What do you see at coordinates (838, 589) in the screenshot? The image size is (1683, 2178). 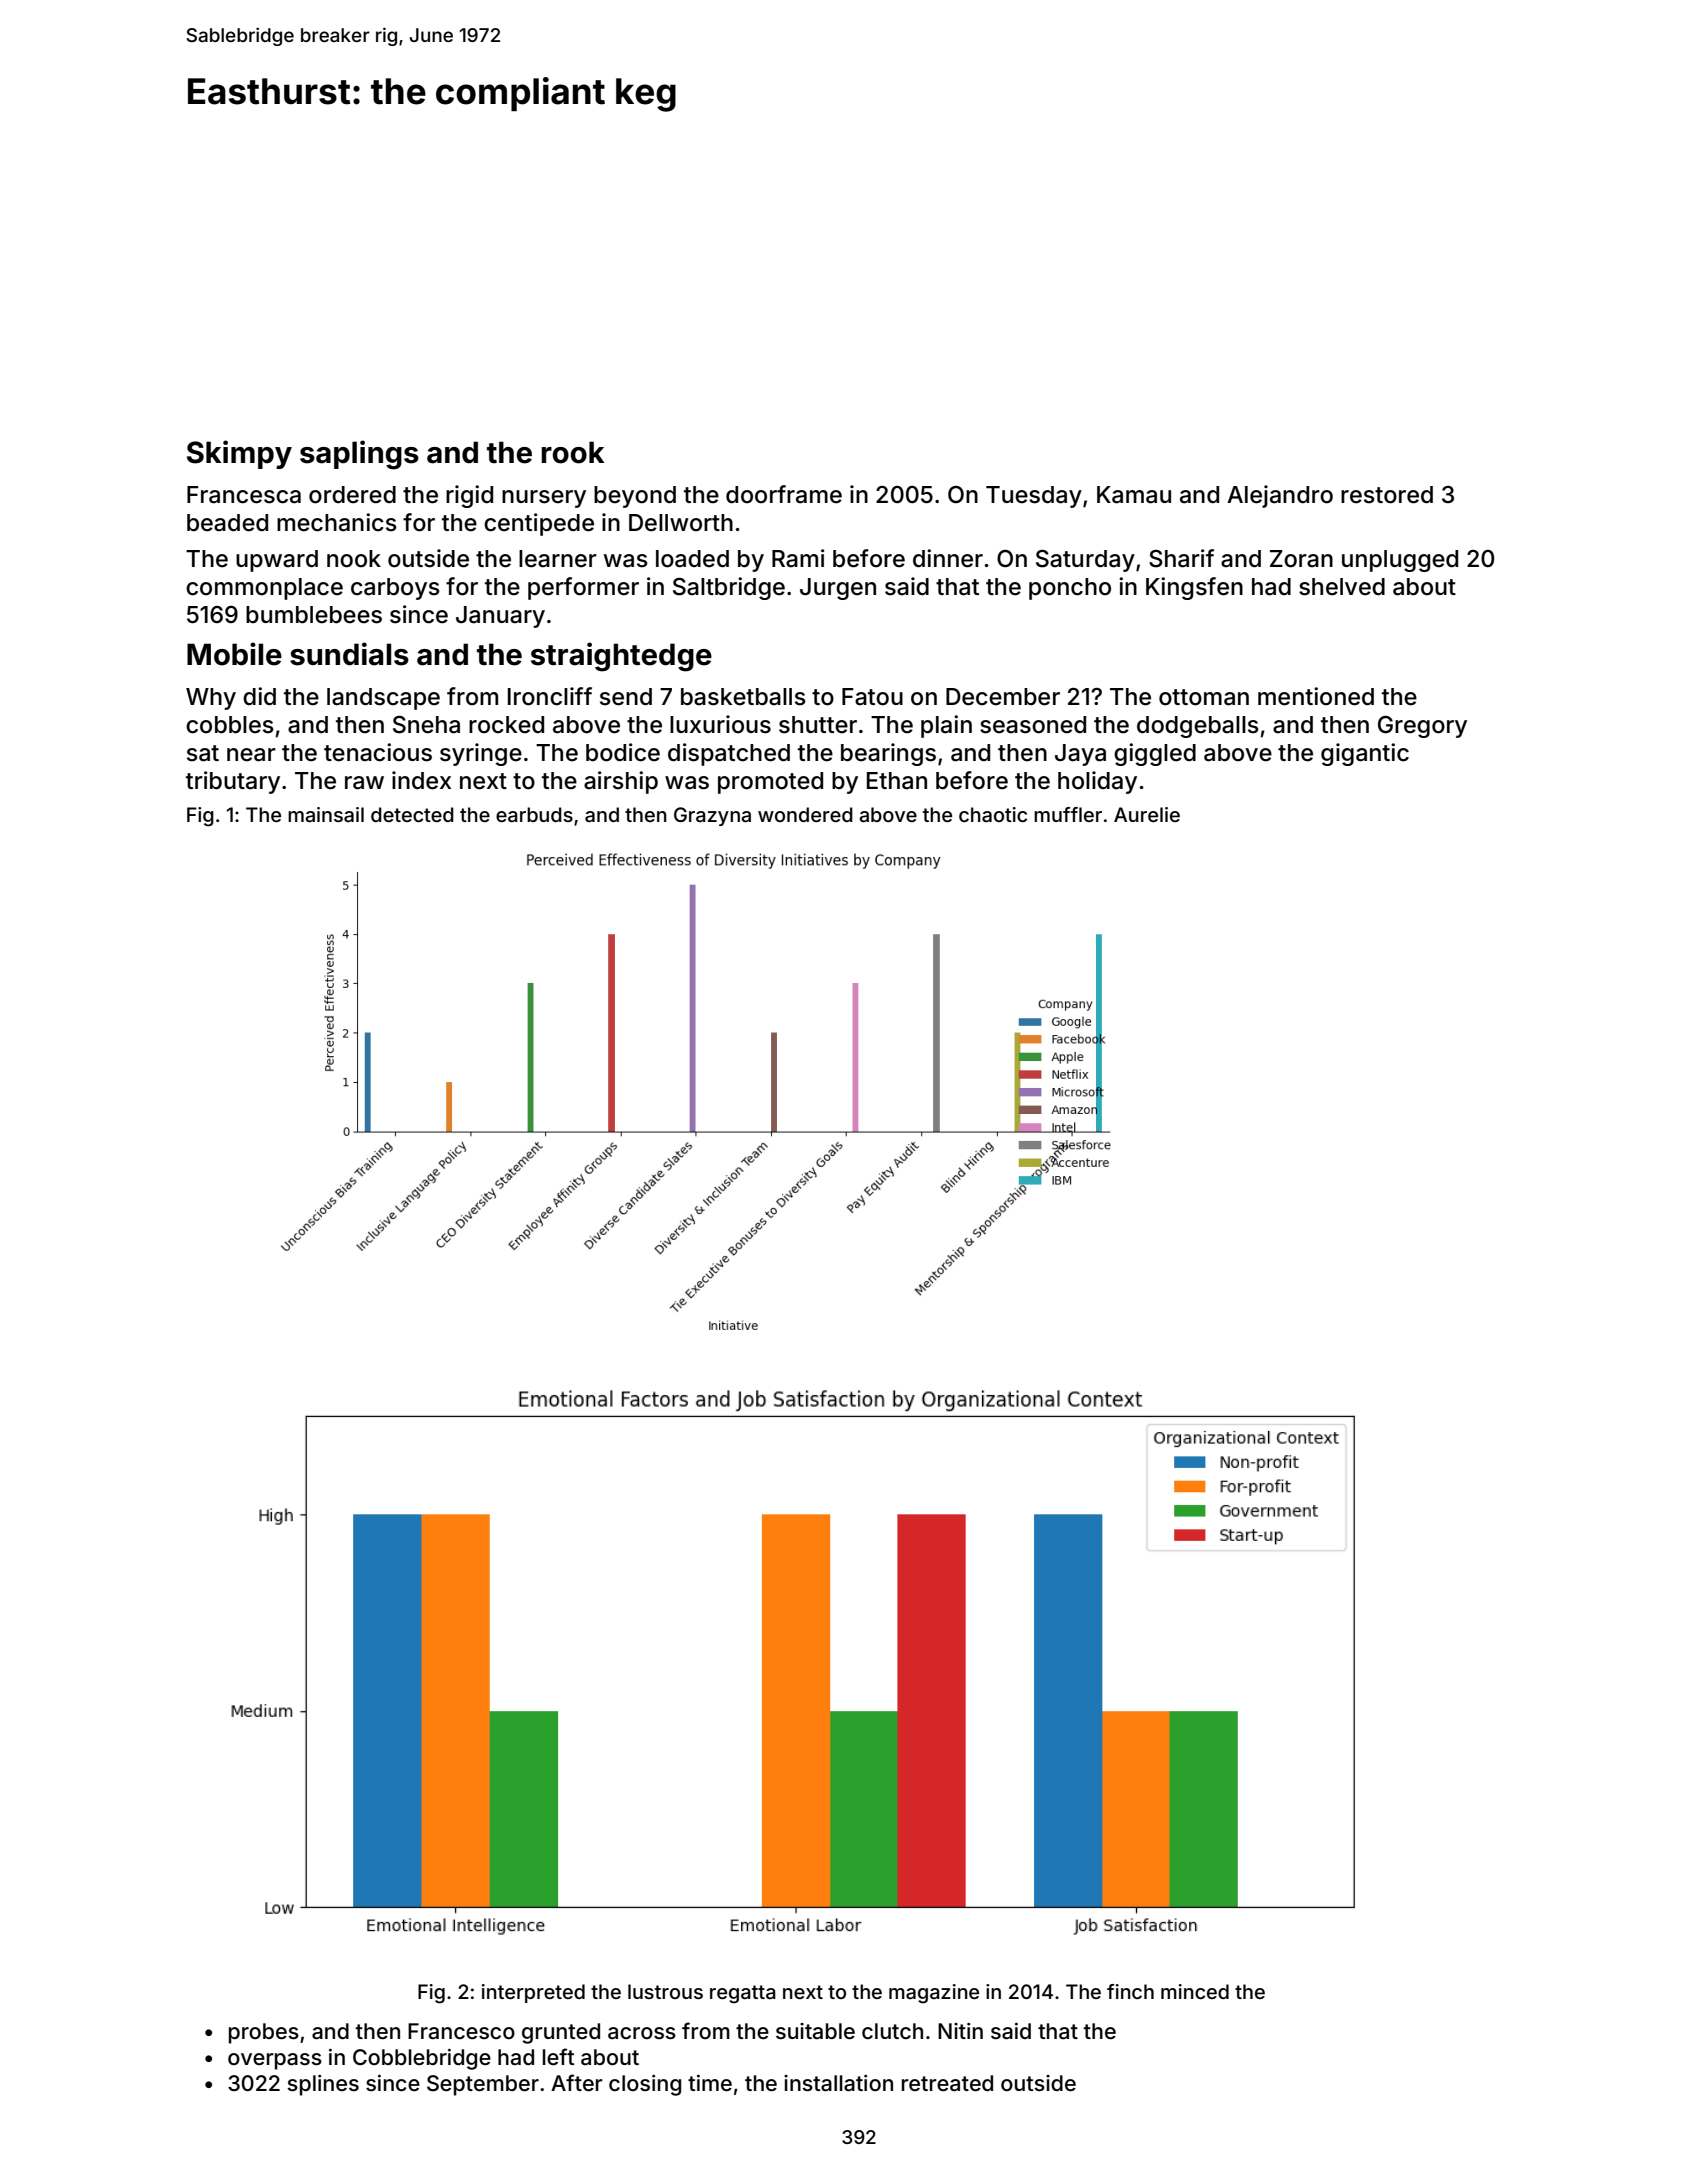 I see `Jurgen` at bounding box center [838, 589].
